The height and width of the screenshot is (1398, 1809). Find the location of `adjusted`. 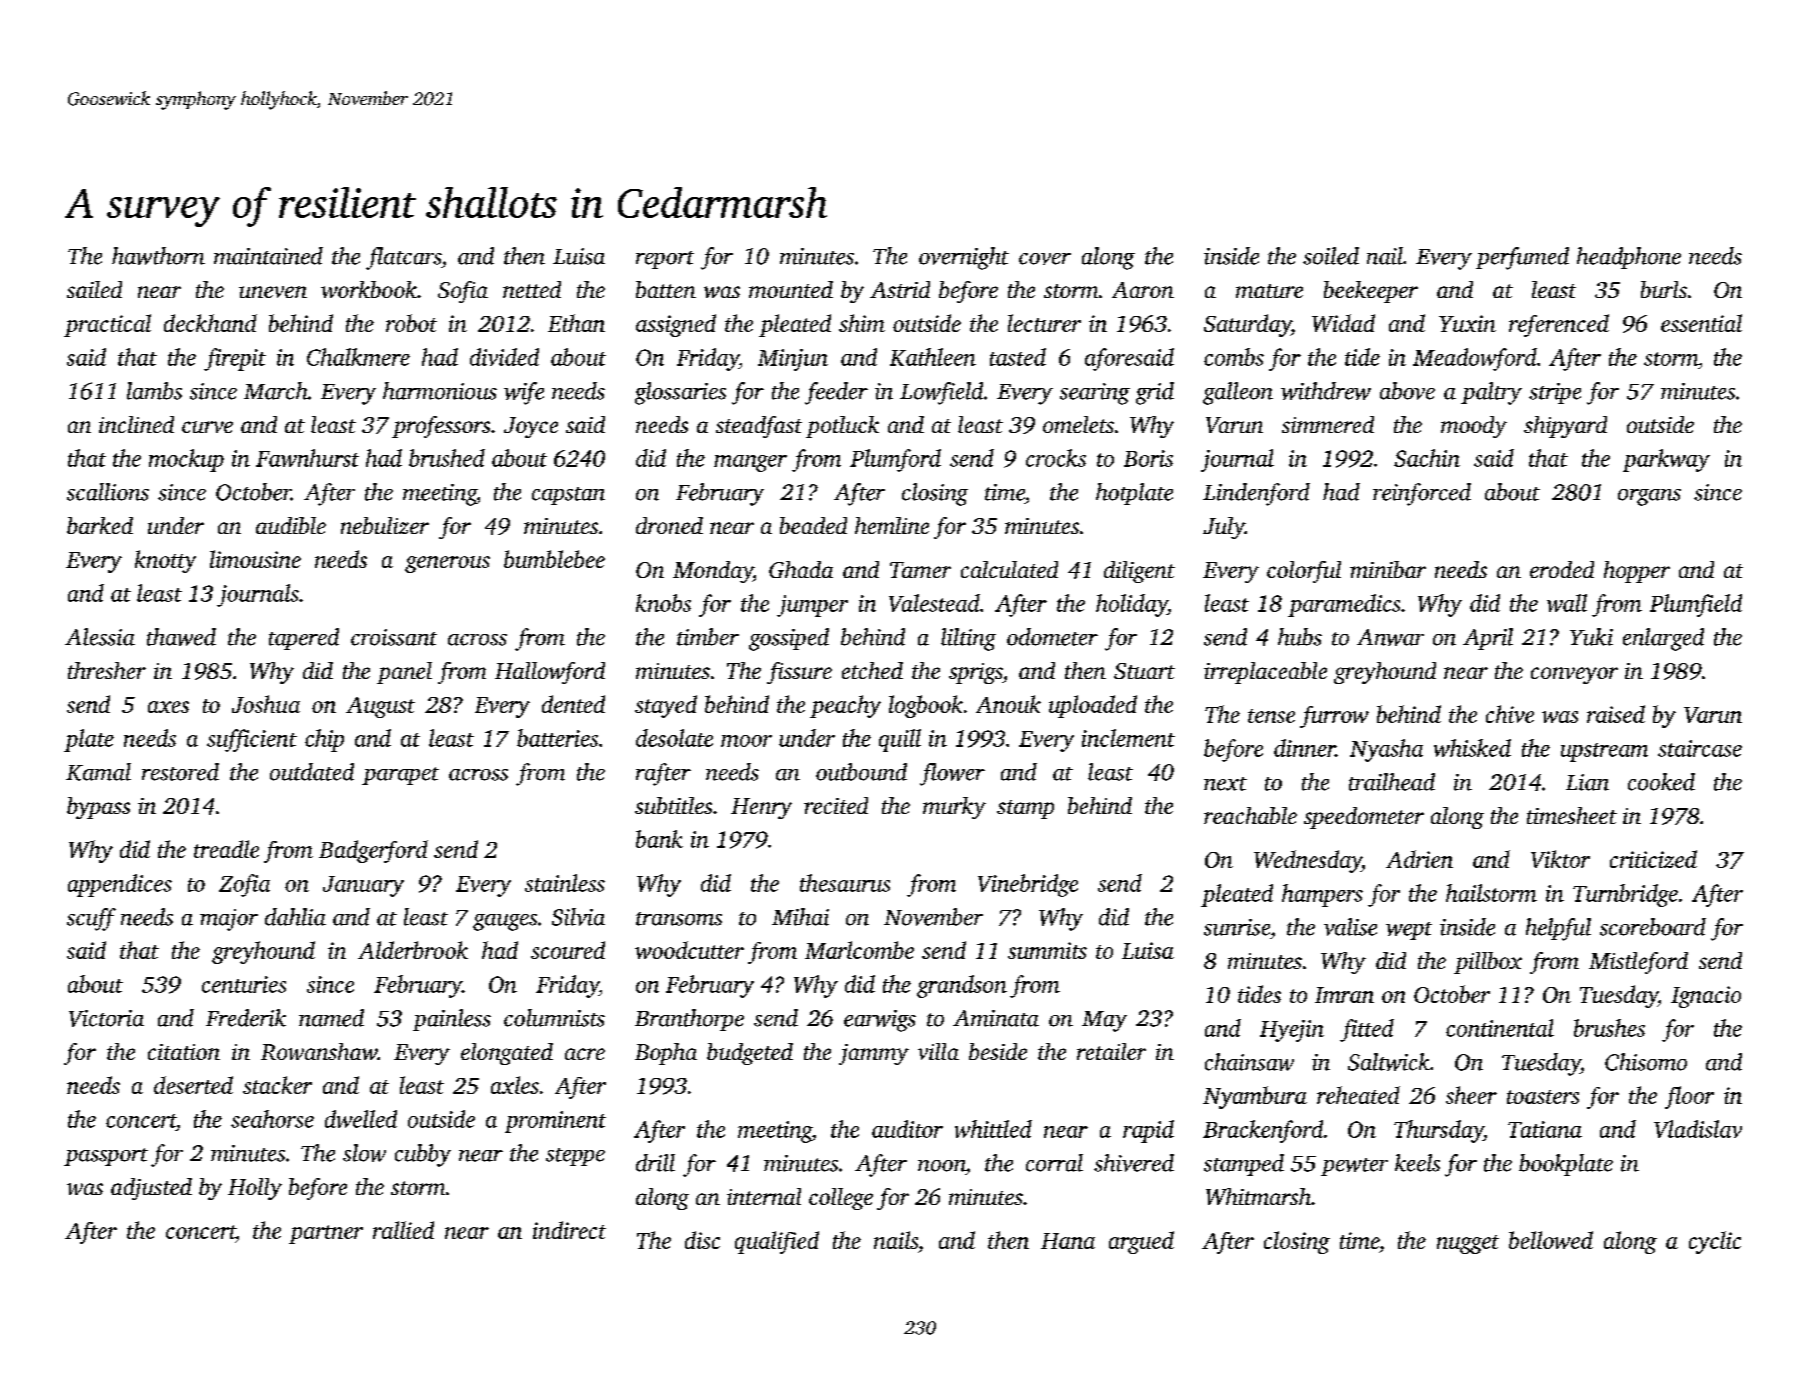

adjusted is located at coordinates (151, 1189).
